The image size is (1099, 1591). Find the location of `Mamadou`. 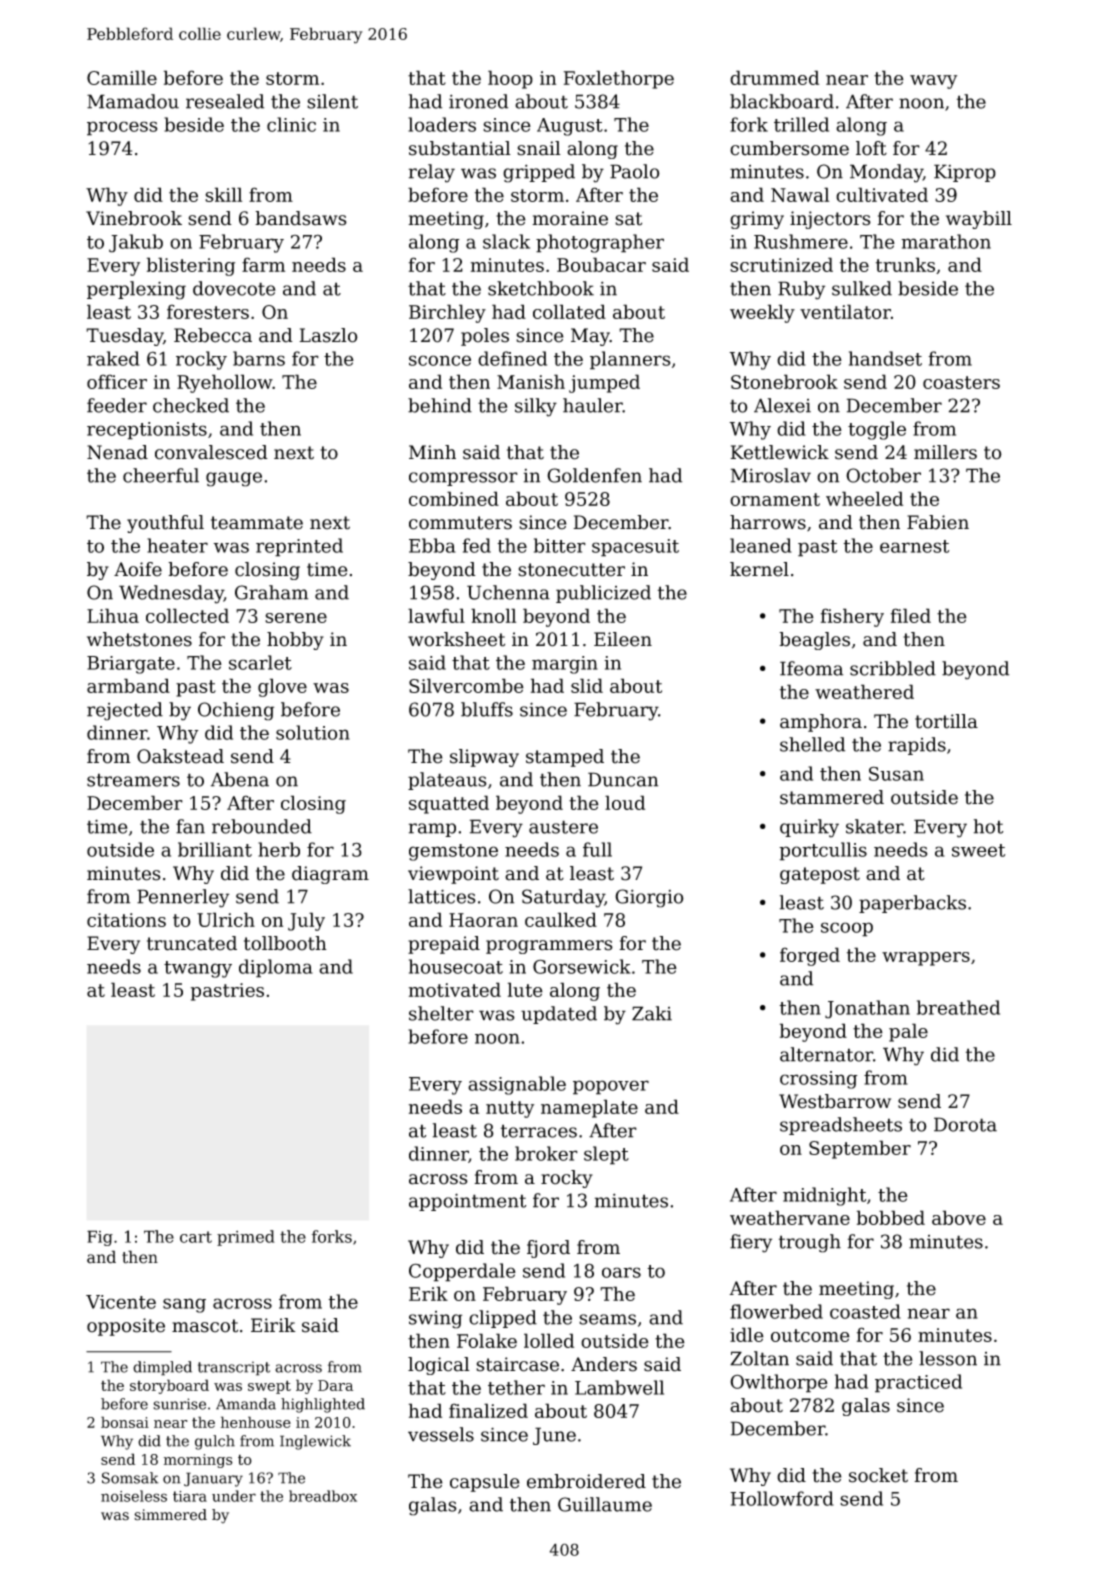

Mamadou is located at coordinates (133, 101).
